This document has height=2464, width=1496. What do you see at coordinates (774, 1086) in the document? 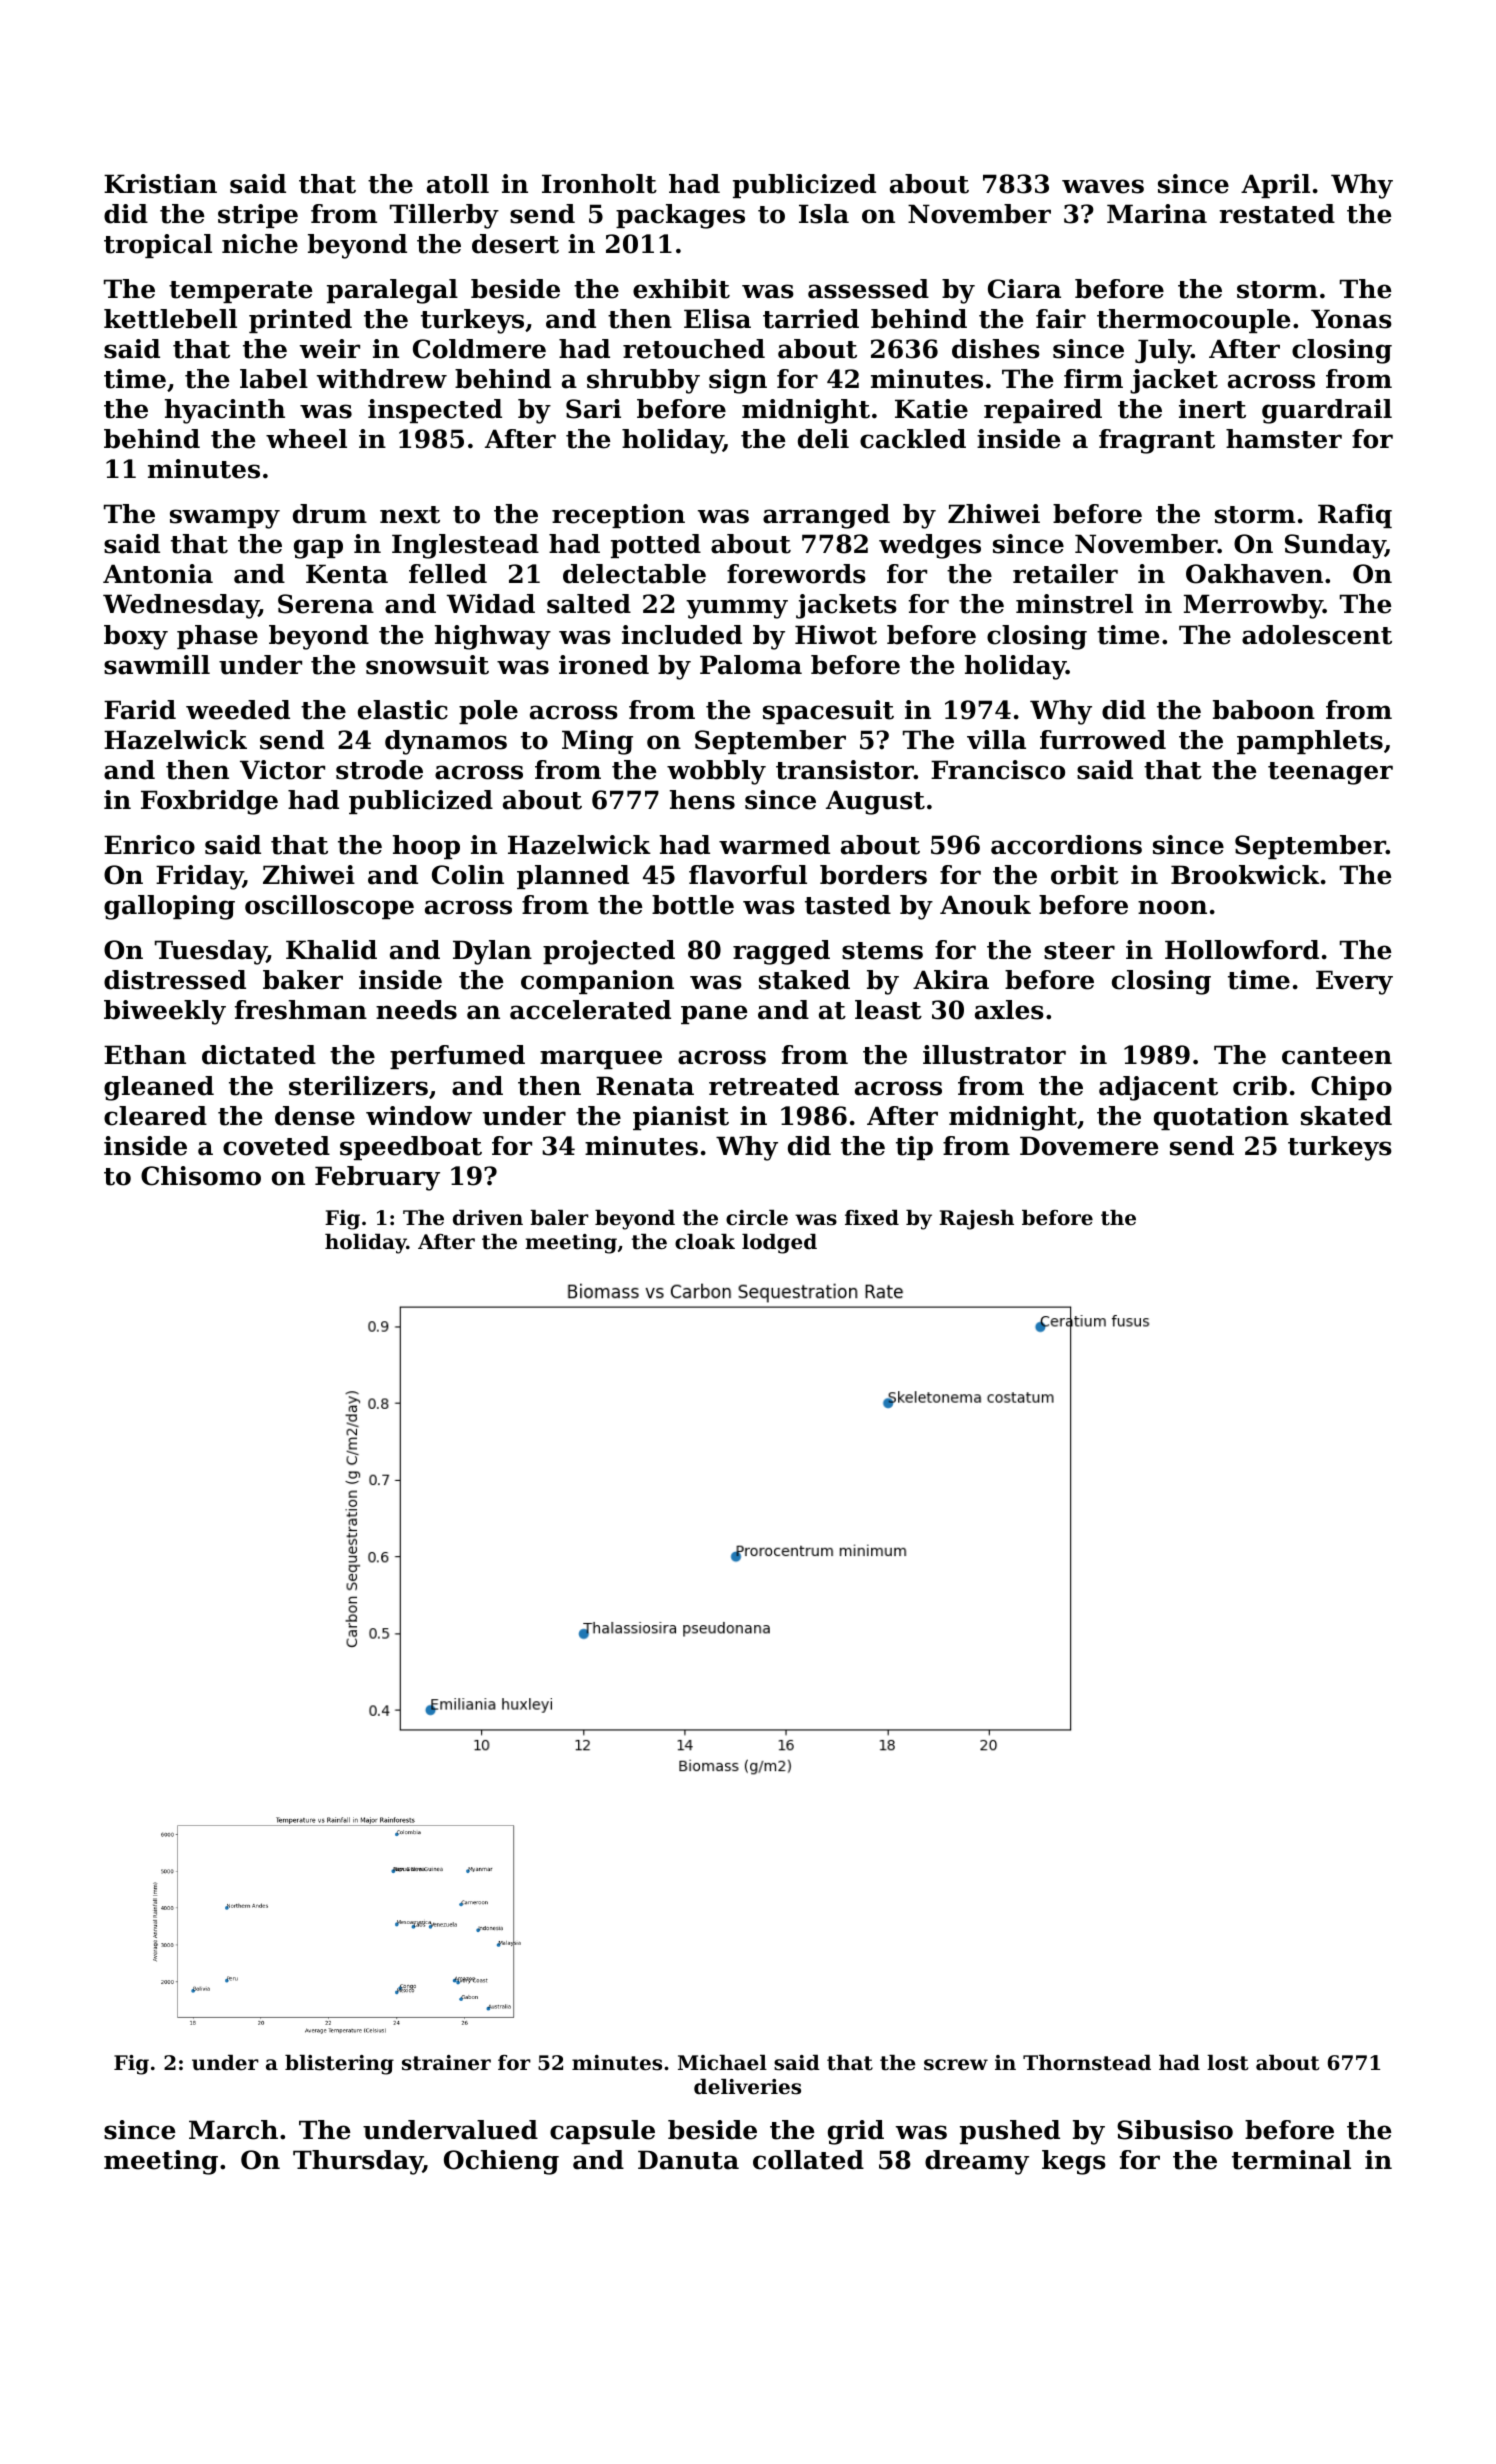
I see `retreated` at bounding box center [774, 1086].
